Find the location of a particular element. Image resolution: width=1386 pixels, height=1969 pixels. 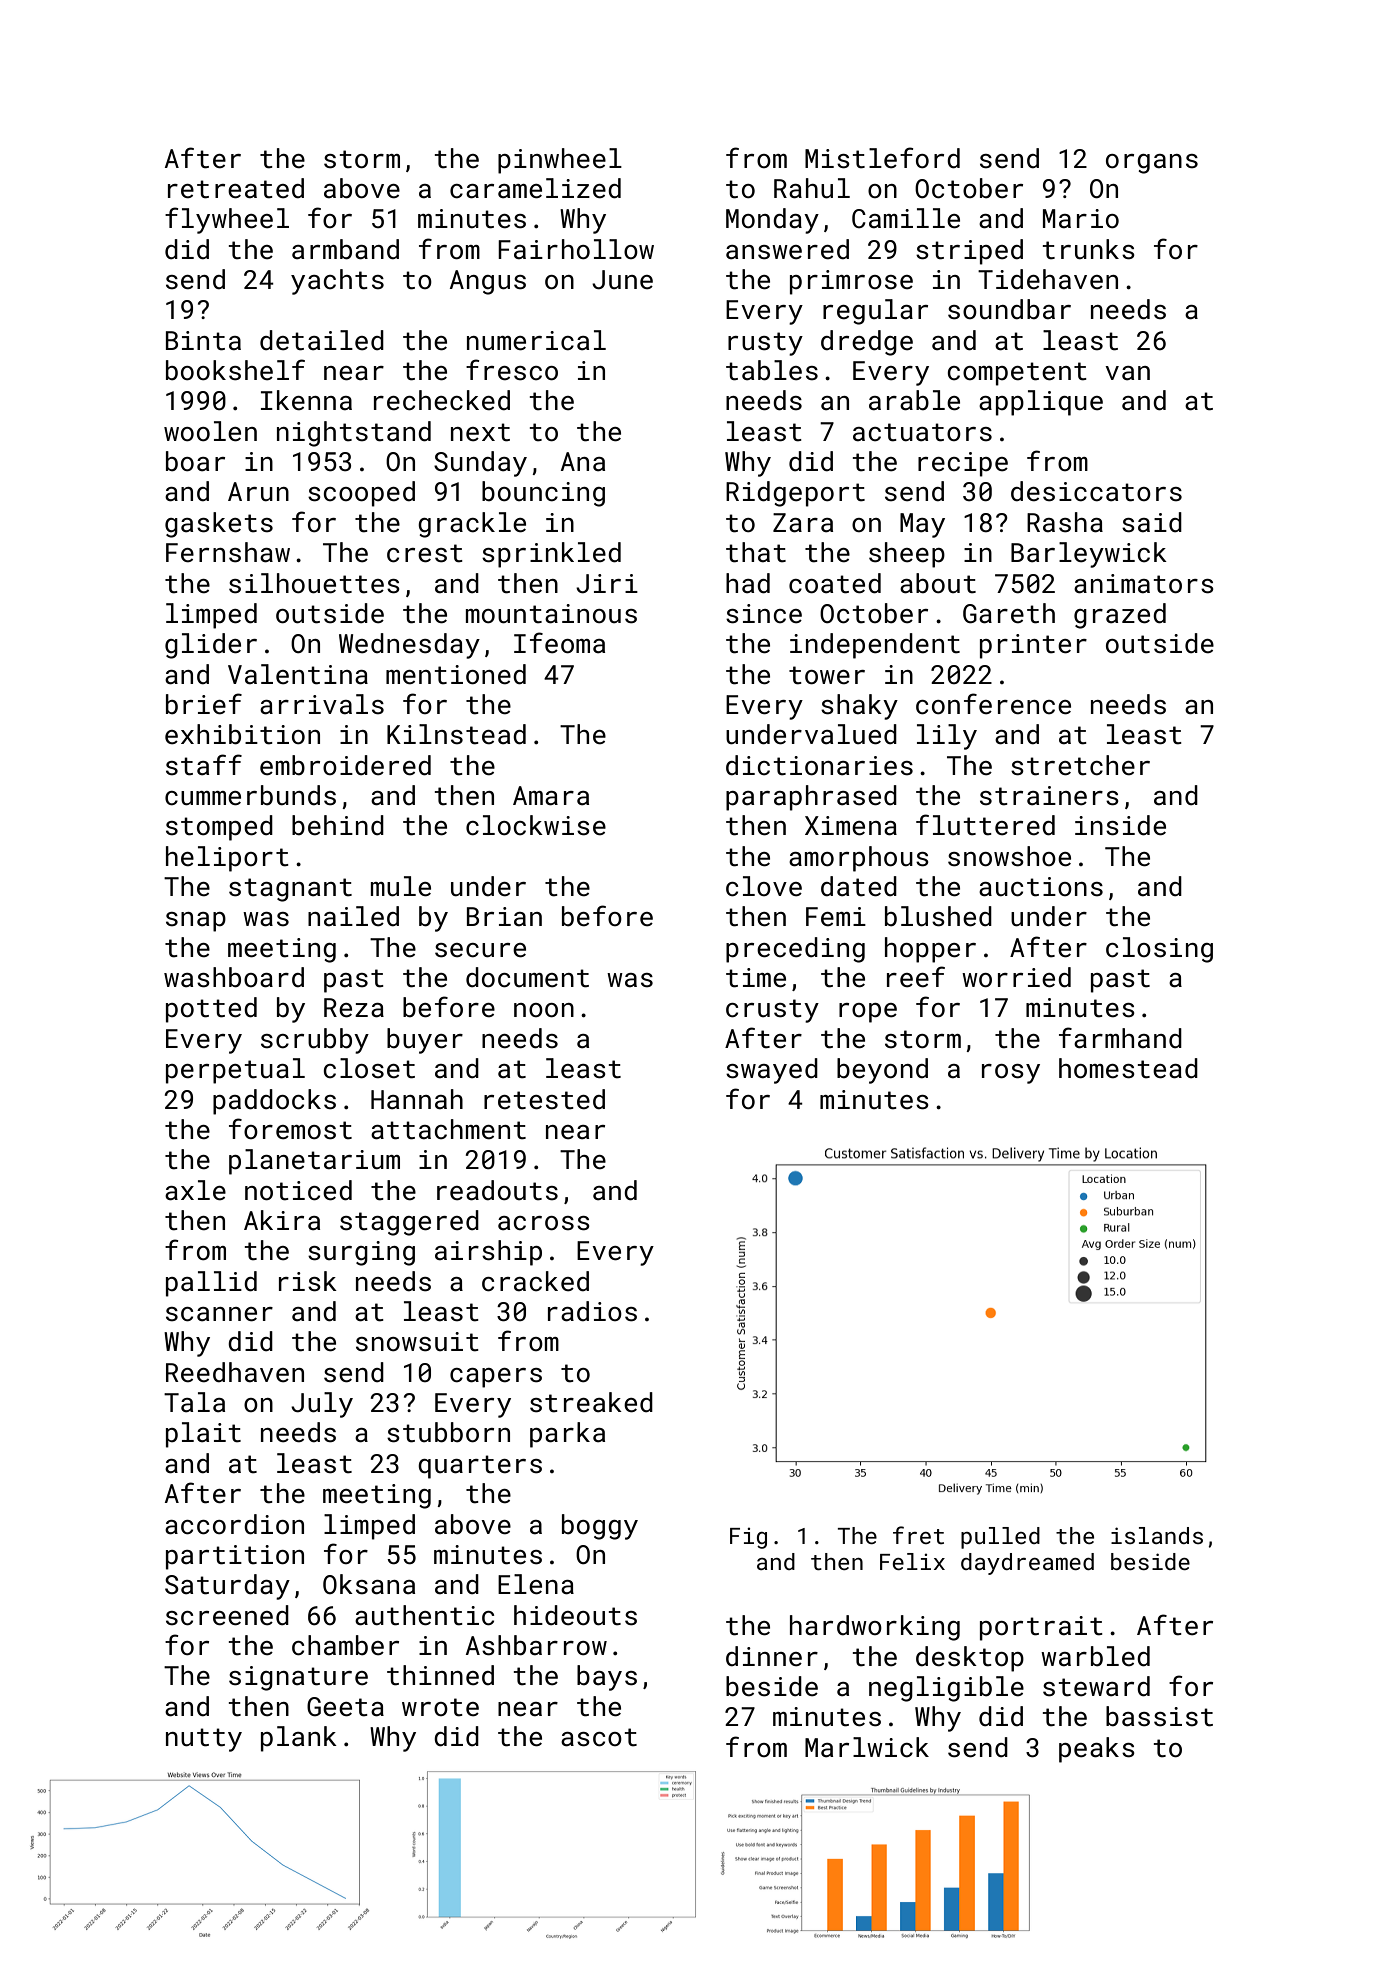

rosy is located at coordinates (1011, 1074).
